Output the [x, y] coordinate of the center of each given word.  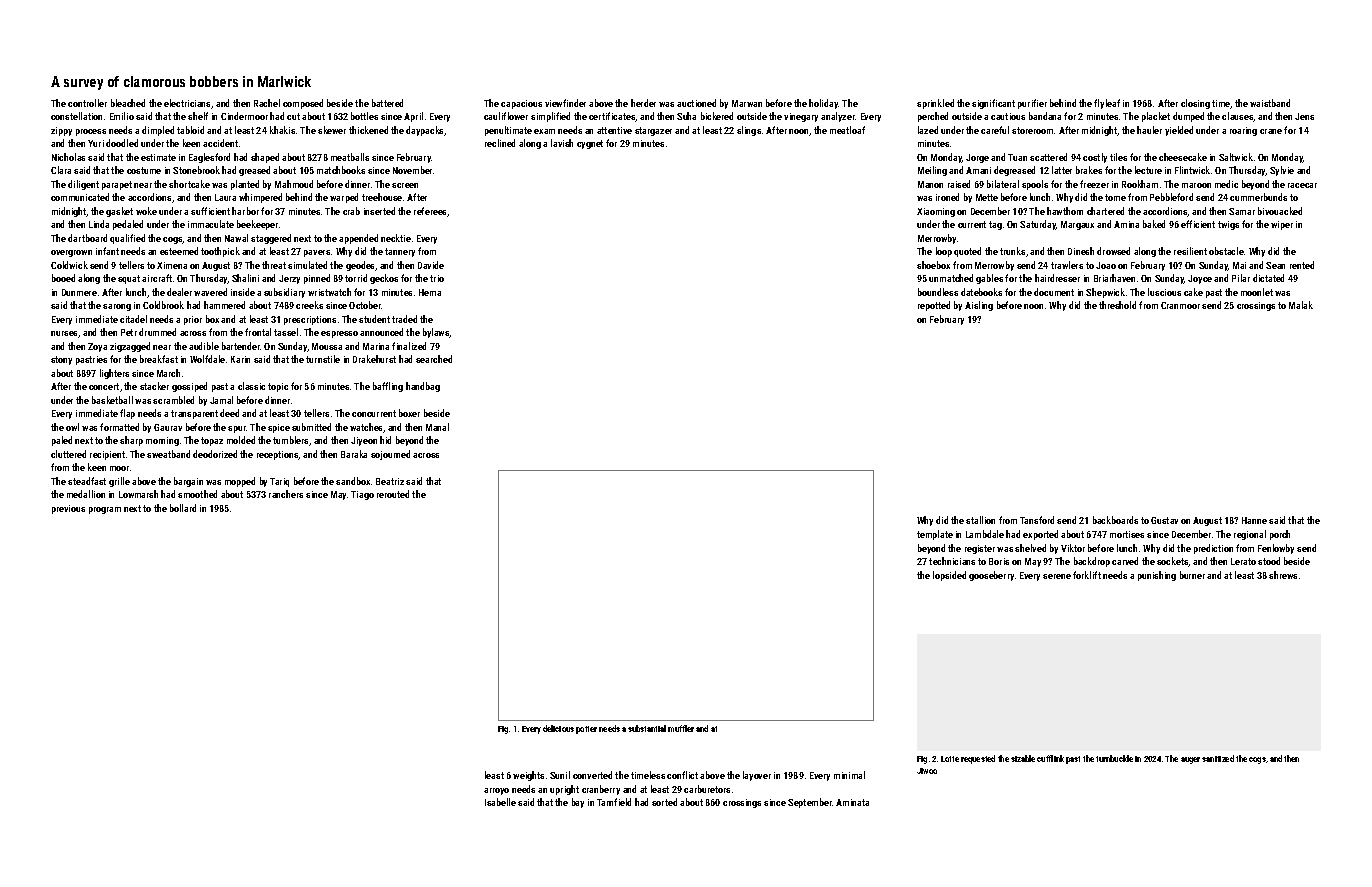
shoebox [933, 265]
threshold [1117, 305]
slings [749, 131]
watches [366, 427]
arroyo [496, 791]
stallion [980, 520]
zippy [61, 131]
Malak [1301, 305]
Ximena [172, 265]
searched [434, 359]
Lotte [950, 759]
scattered [1048, 157]
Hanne [1254, 520]
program [105, 510]
